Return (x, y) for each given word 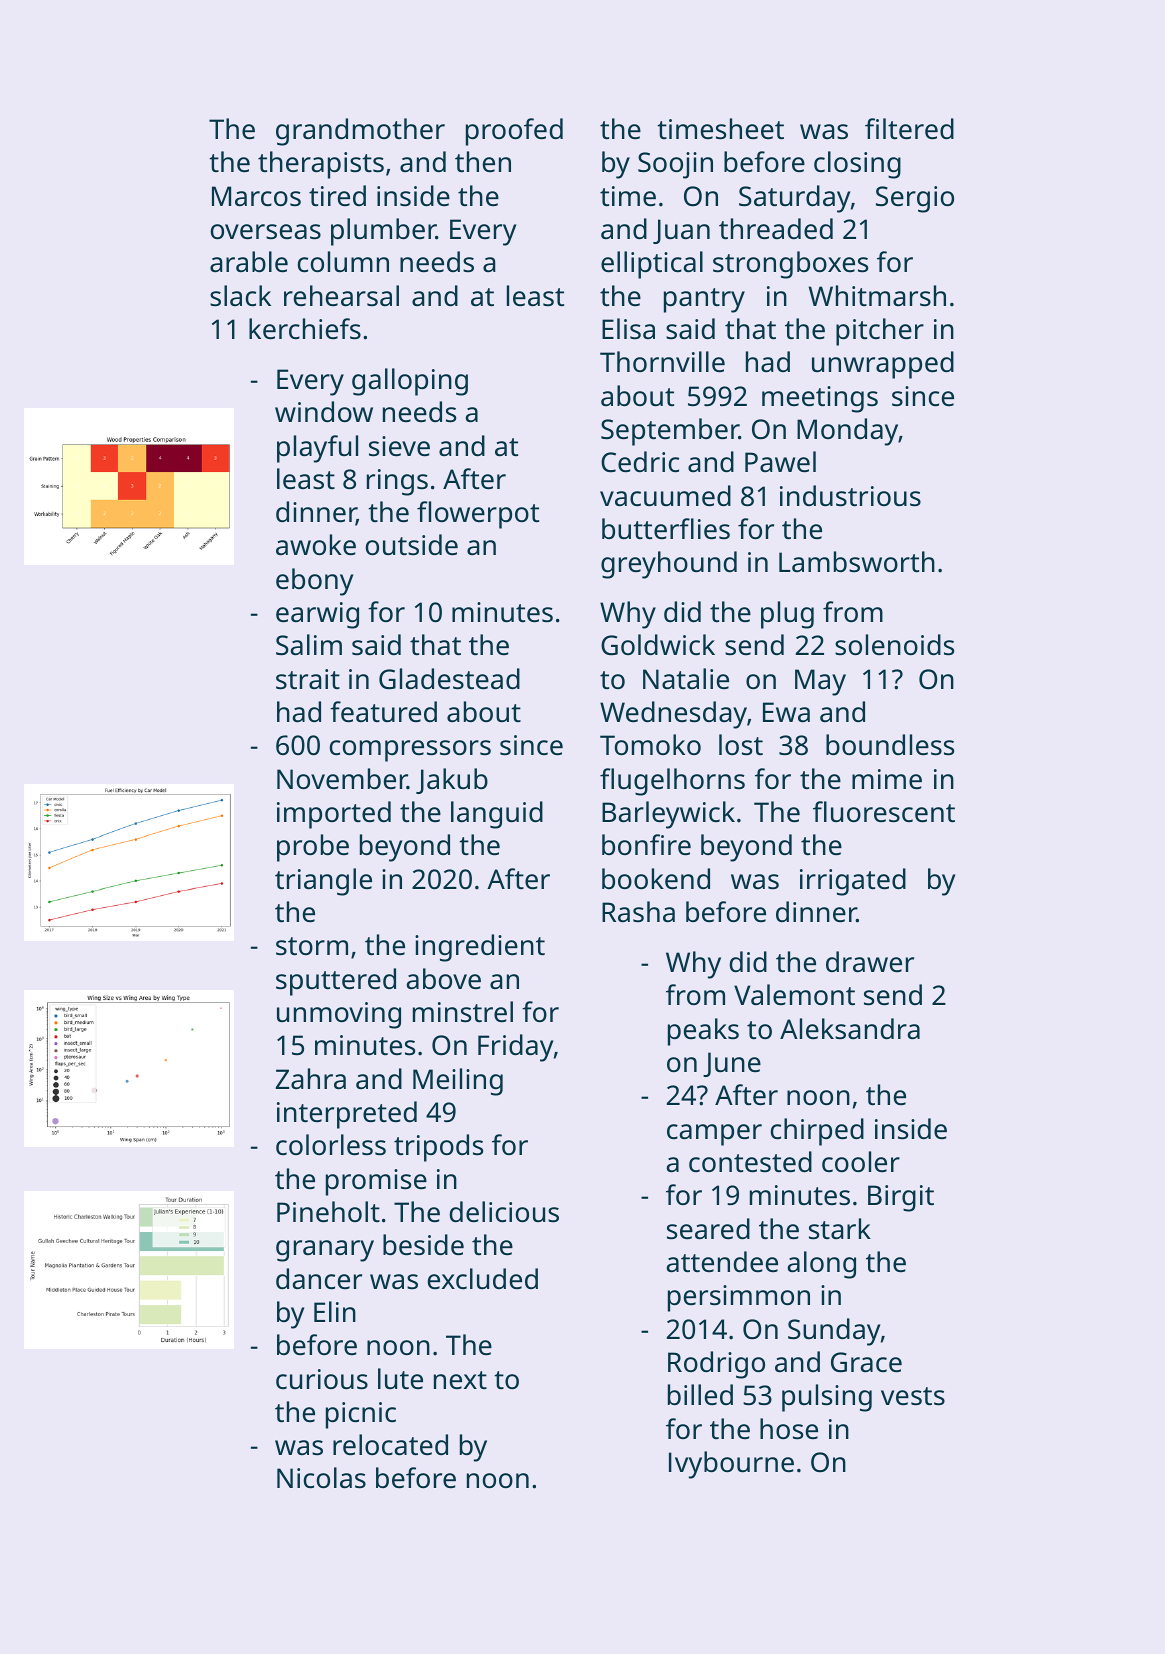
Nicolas (321, 1478)
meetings (820, 399)
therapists (321, 165)
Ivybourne (731, 1465)
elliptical (652, 265)
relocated (390, 1445)
